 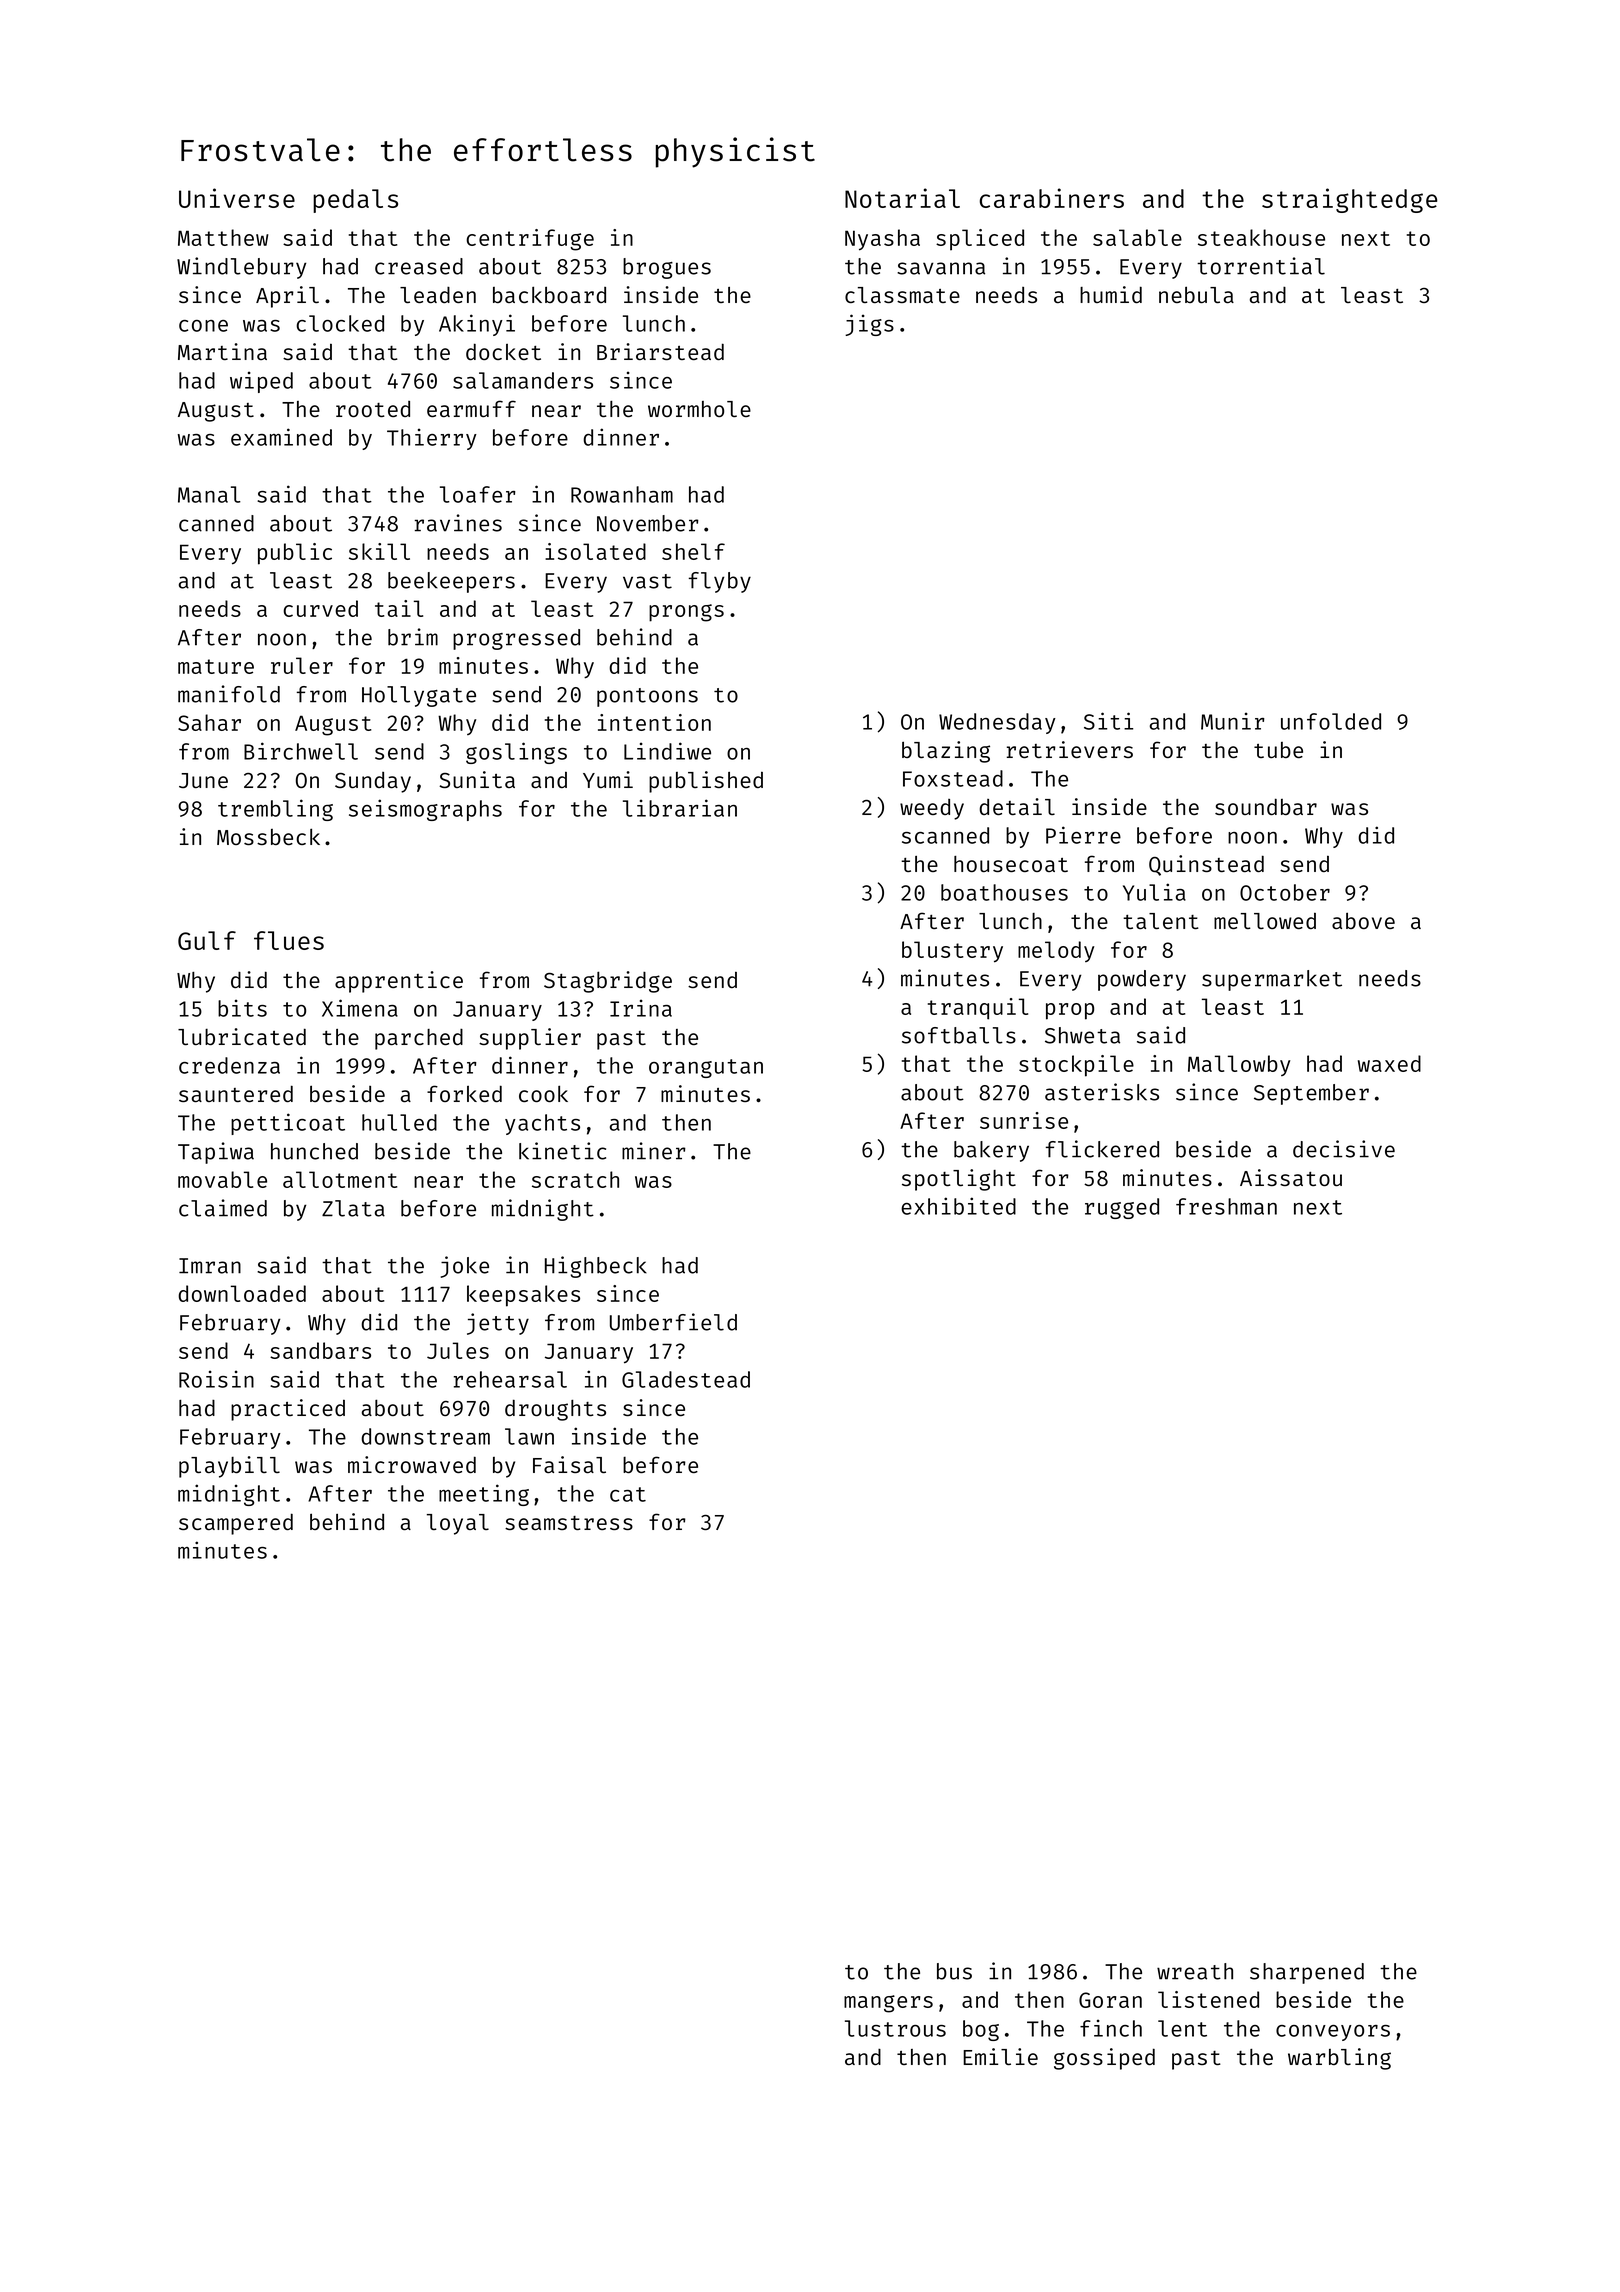 What do you see at coordinates (1311, 1094) in the image?
I see `September` at bounding box center [1311, 1094].
